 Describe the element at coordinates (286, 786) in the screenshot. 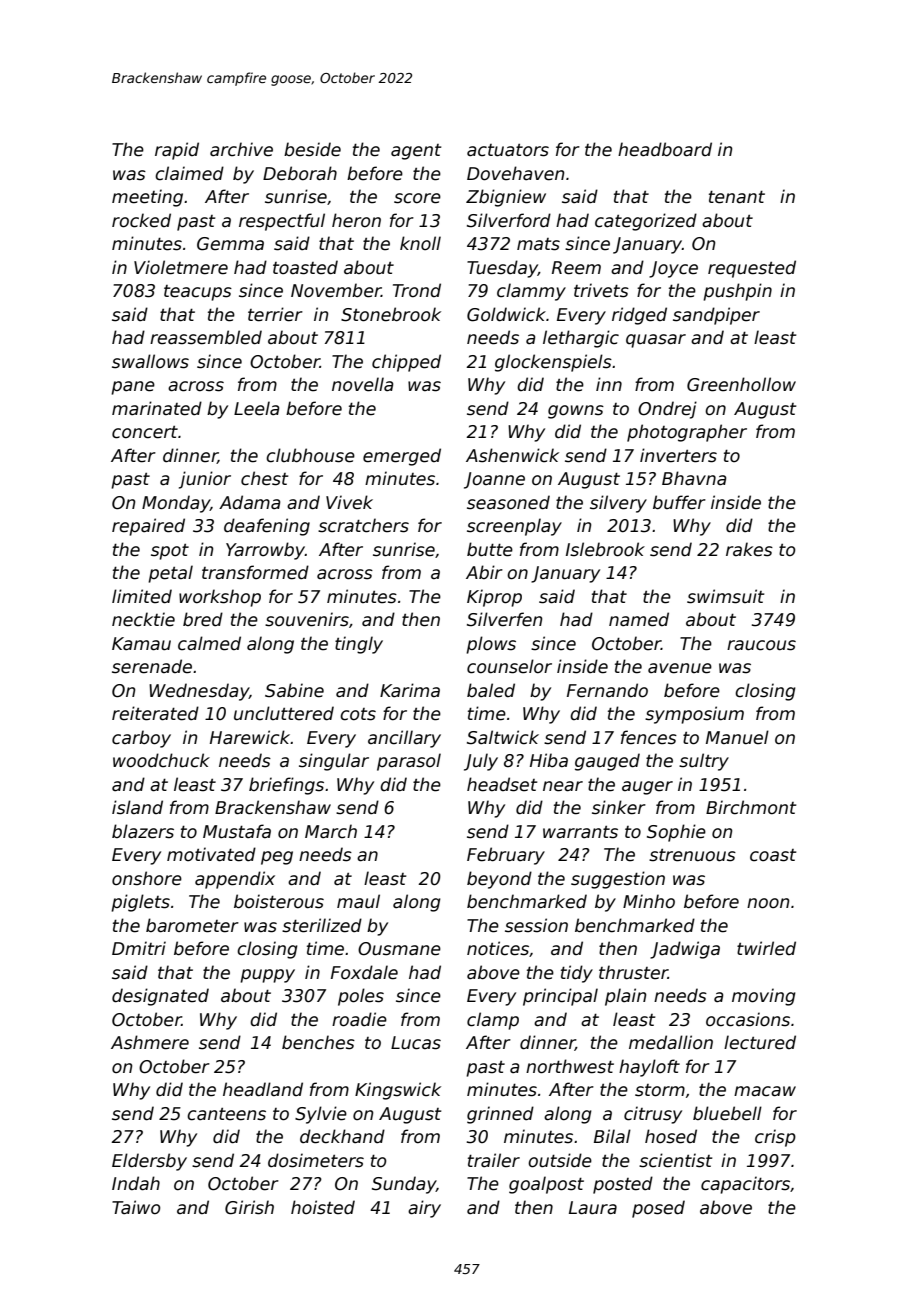

I see `briefings` at that location.
